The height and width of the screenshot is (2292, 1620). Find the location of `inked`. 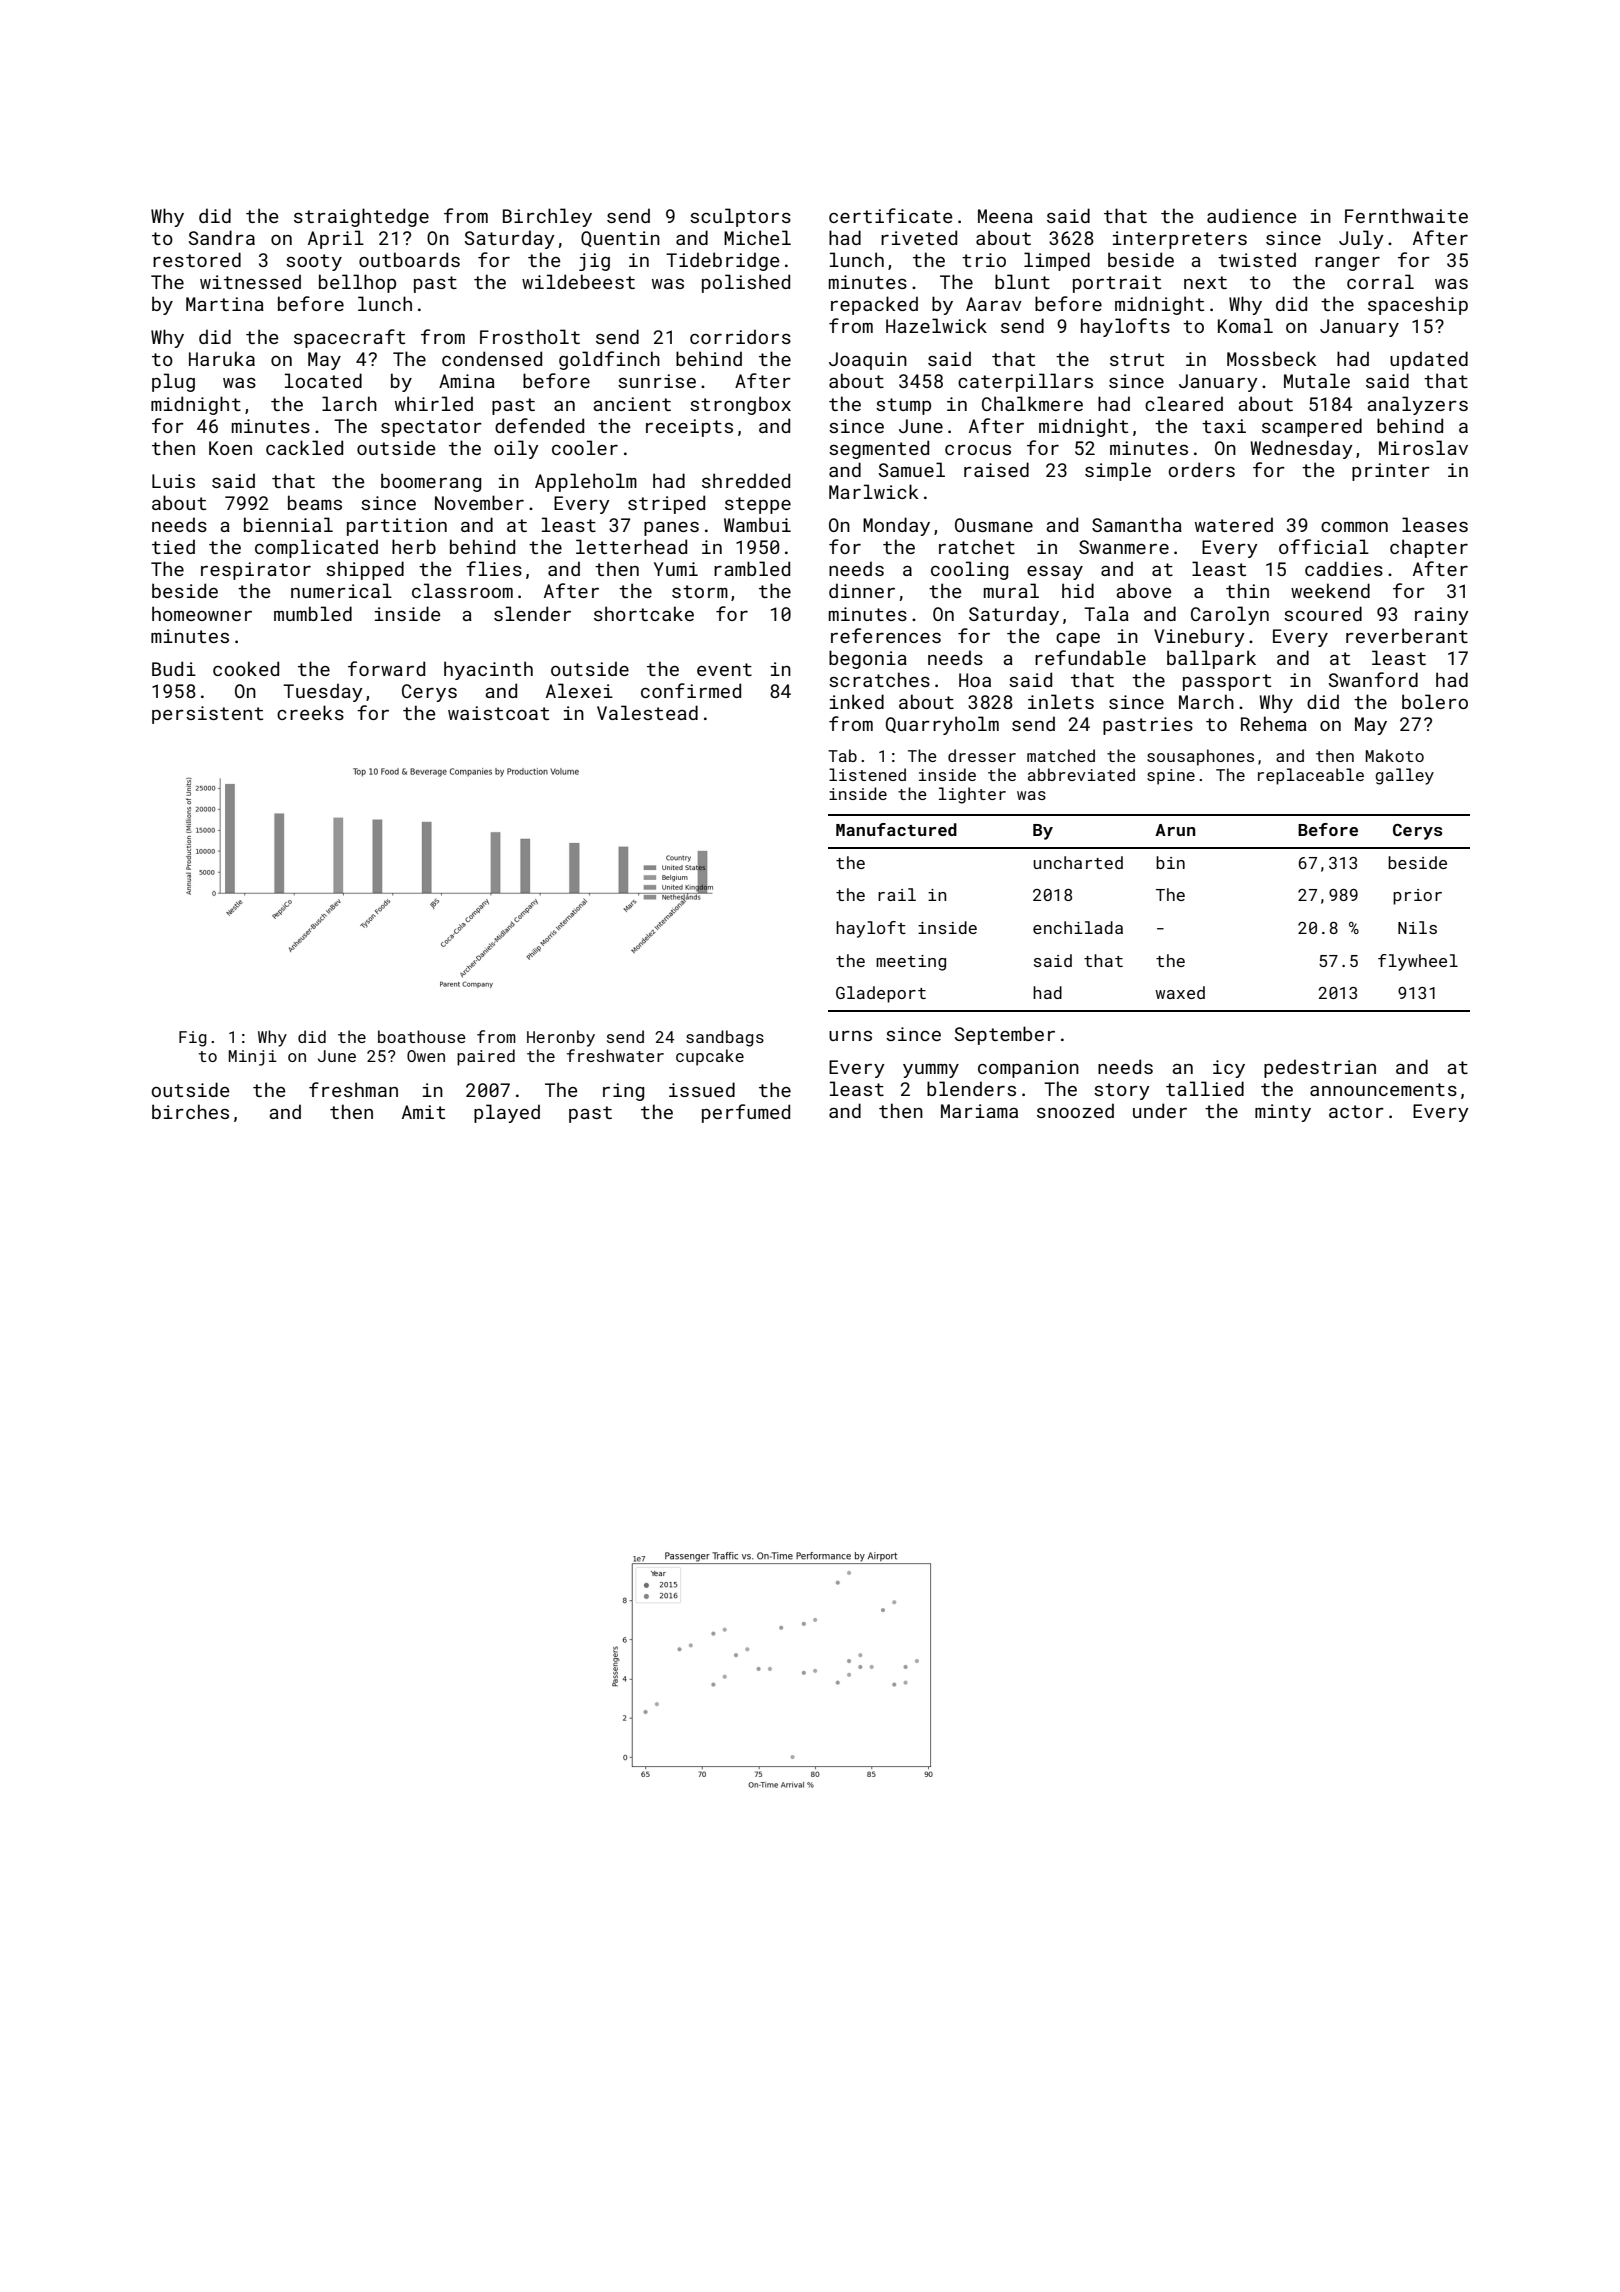

inked is located at coordinates (857, 701).
